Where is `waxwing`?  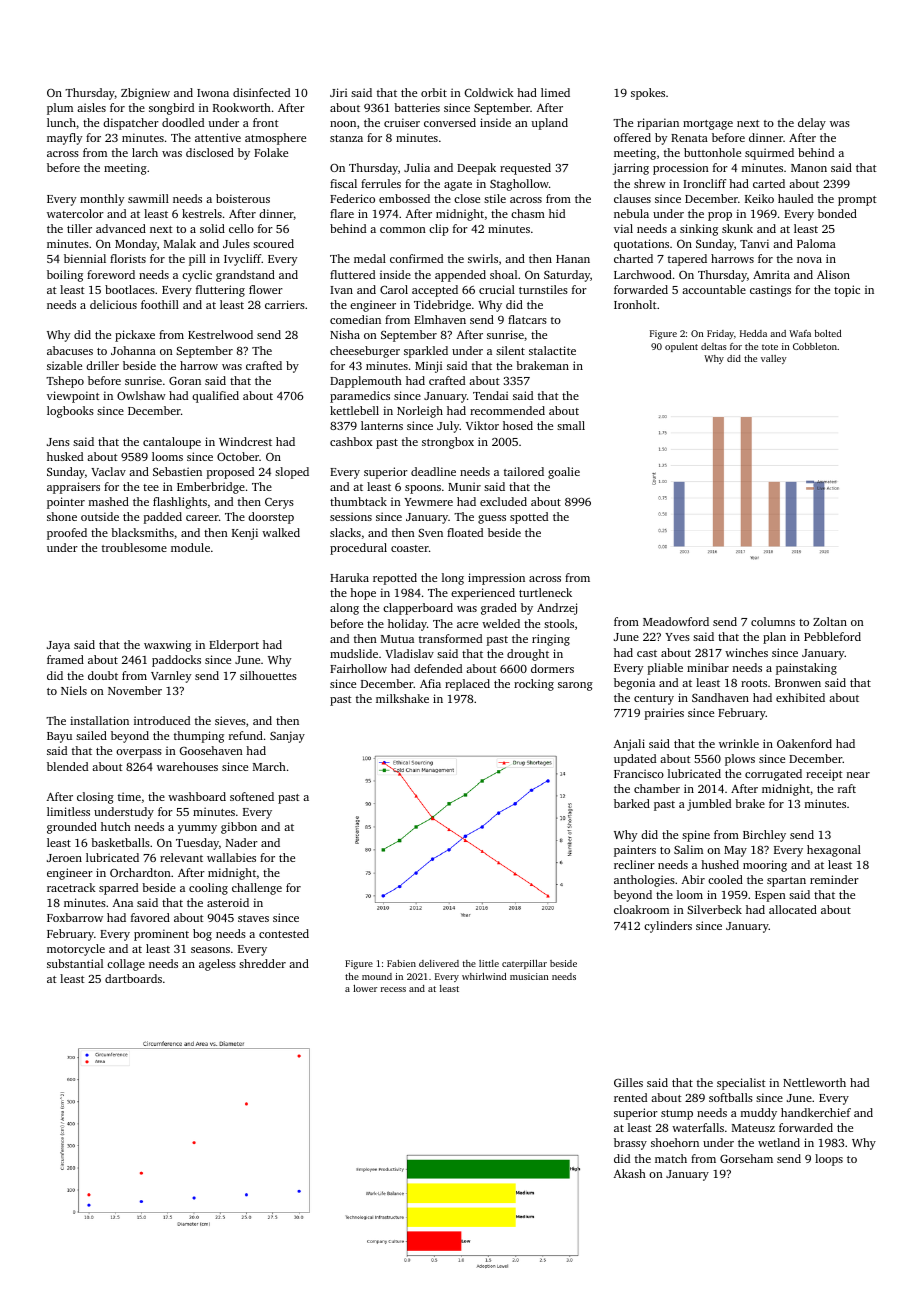 waxwing is located at coordinates (167, 646).
